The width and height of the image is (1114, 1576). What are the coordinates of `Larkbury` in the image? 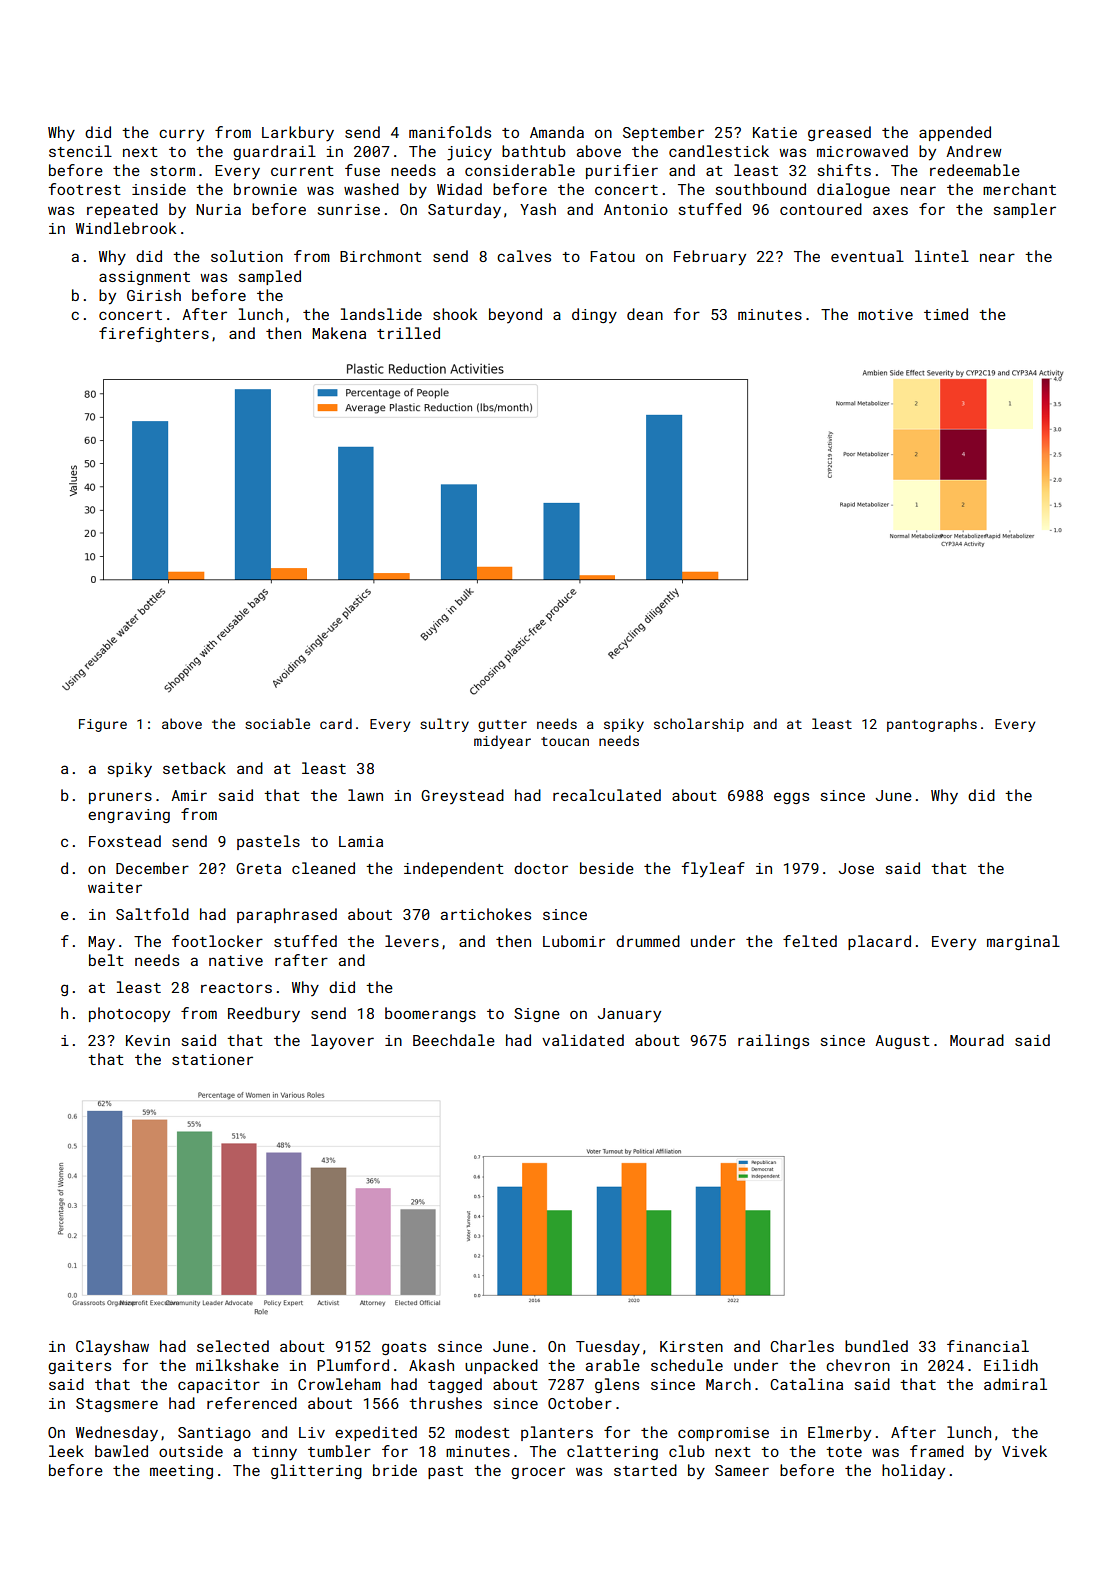 It's located at (298, 134).
